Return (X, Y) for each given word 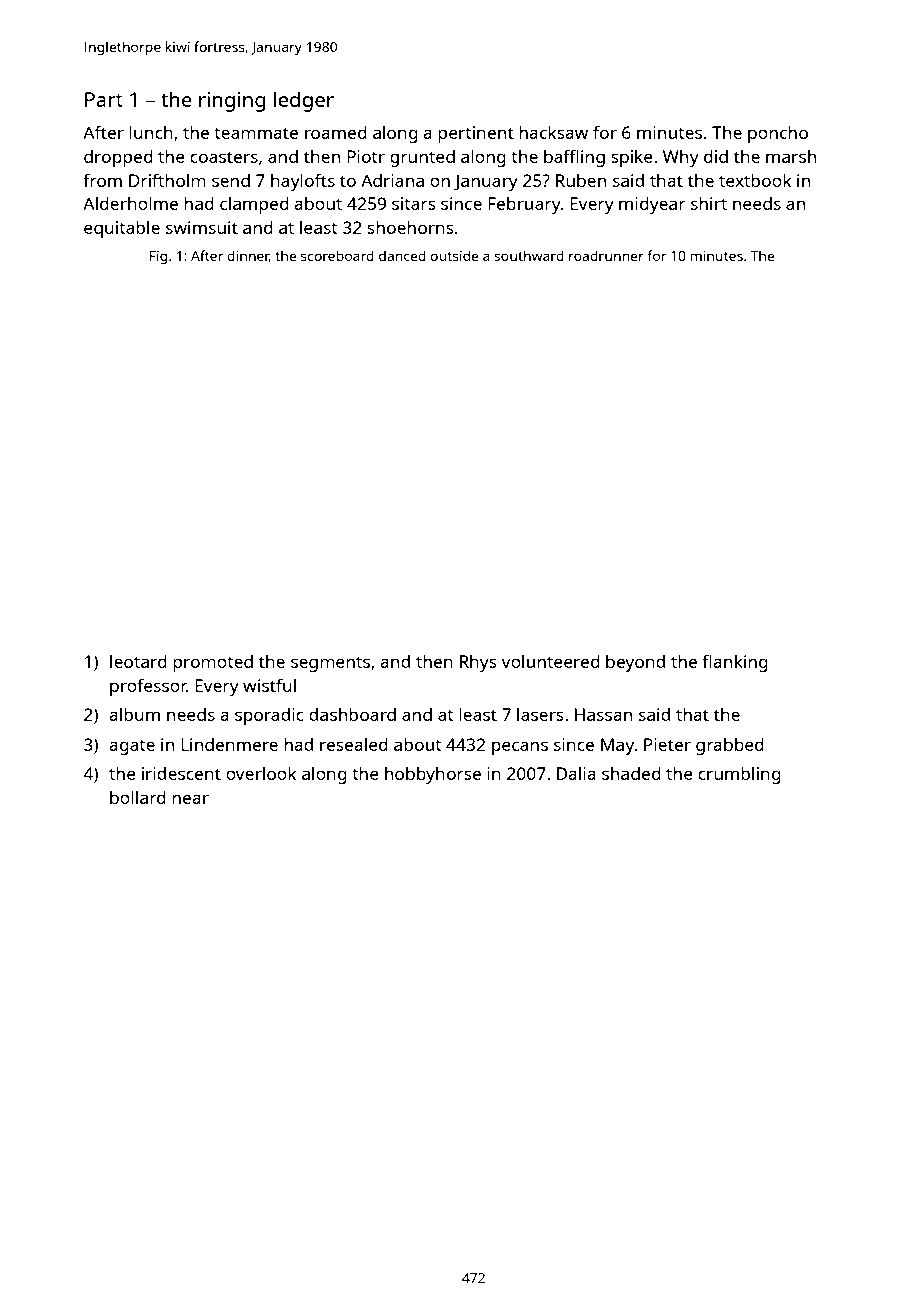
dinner (248, 256)
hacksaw (553, 132)
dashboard (352, 714)
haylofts (303, 182)
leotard (138, 661)
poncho (778, 134)
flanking (735, 663)
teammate (256, 133)
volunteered (551, 661)
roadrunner (606, 255)
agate (132, 747)
